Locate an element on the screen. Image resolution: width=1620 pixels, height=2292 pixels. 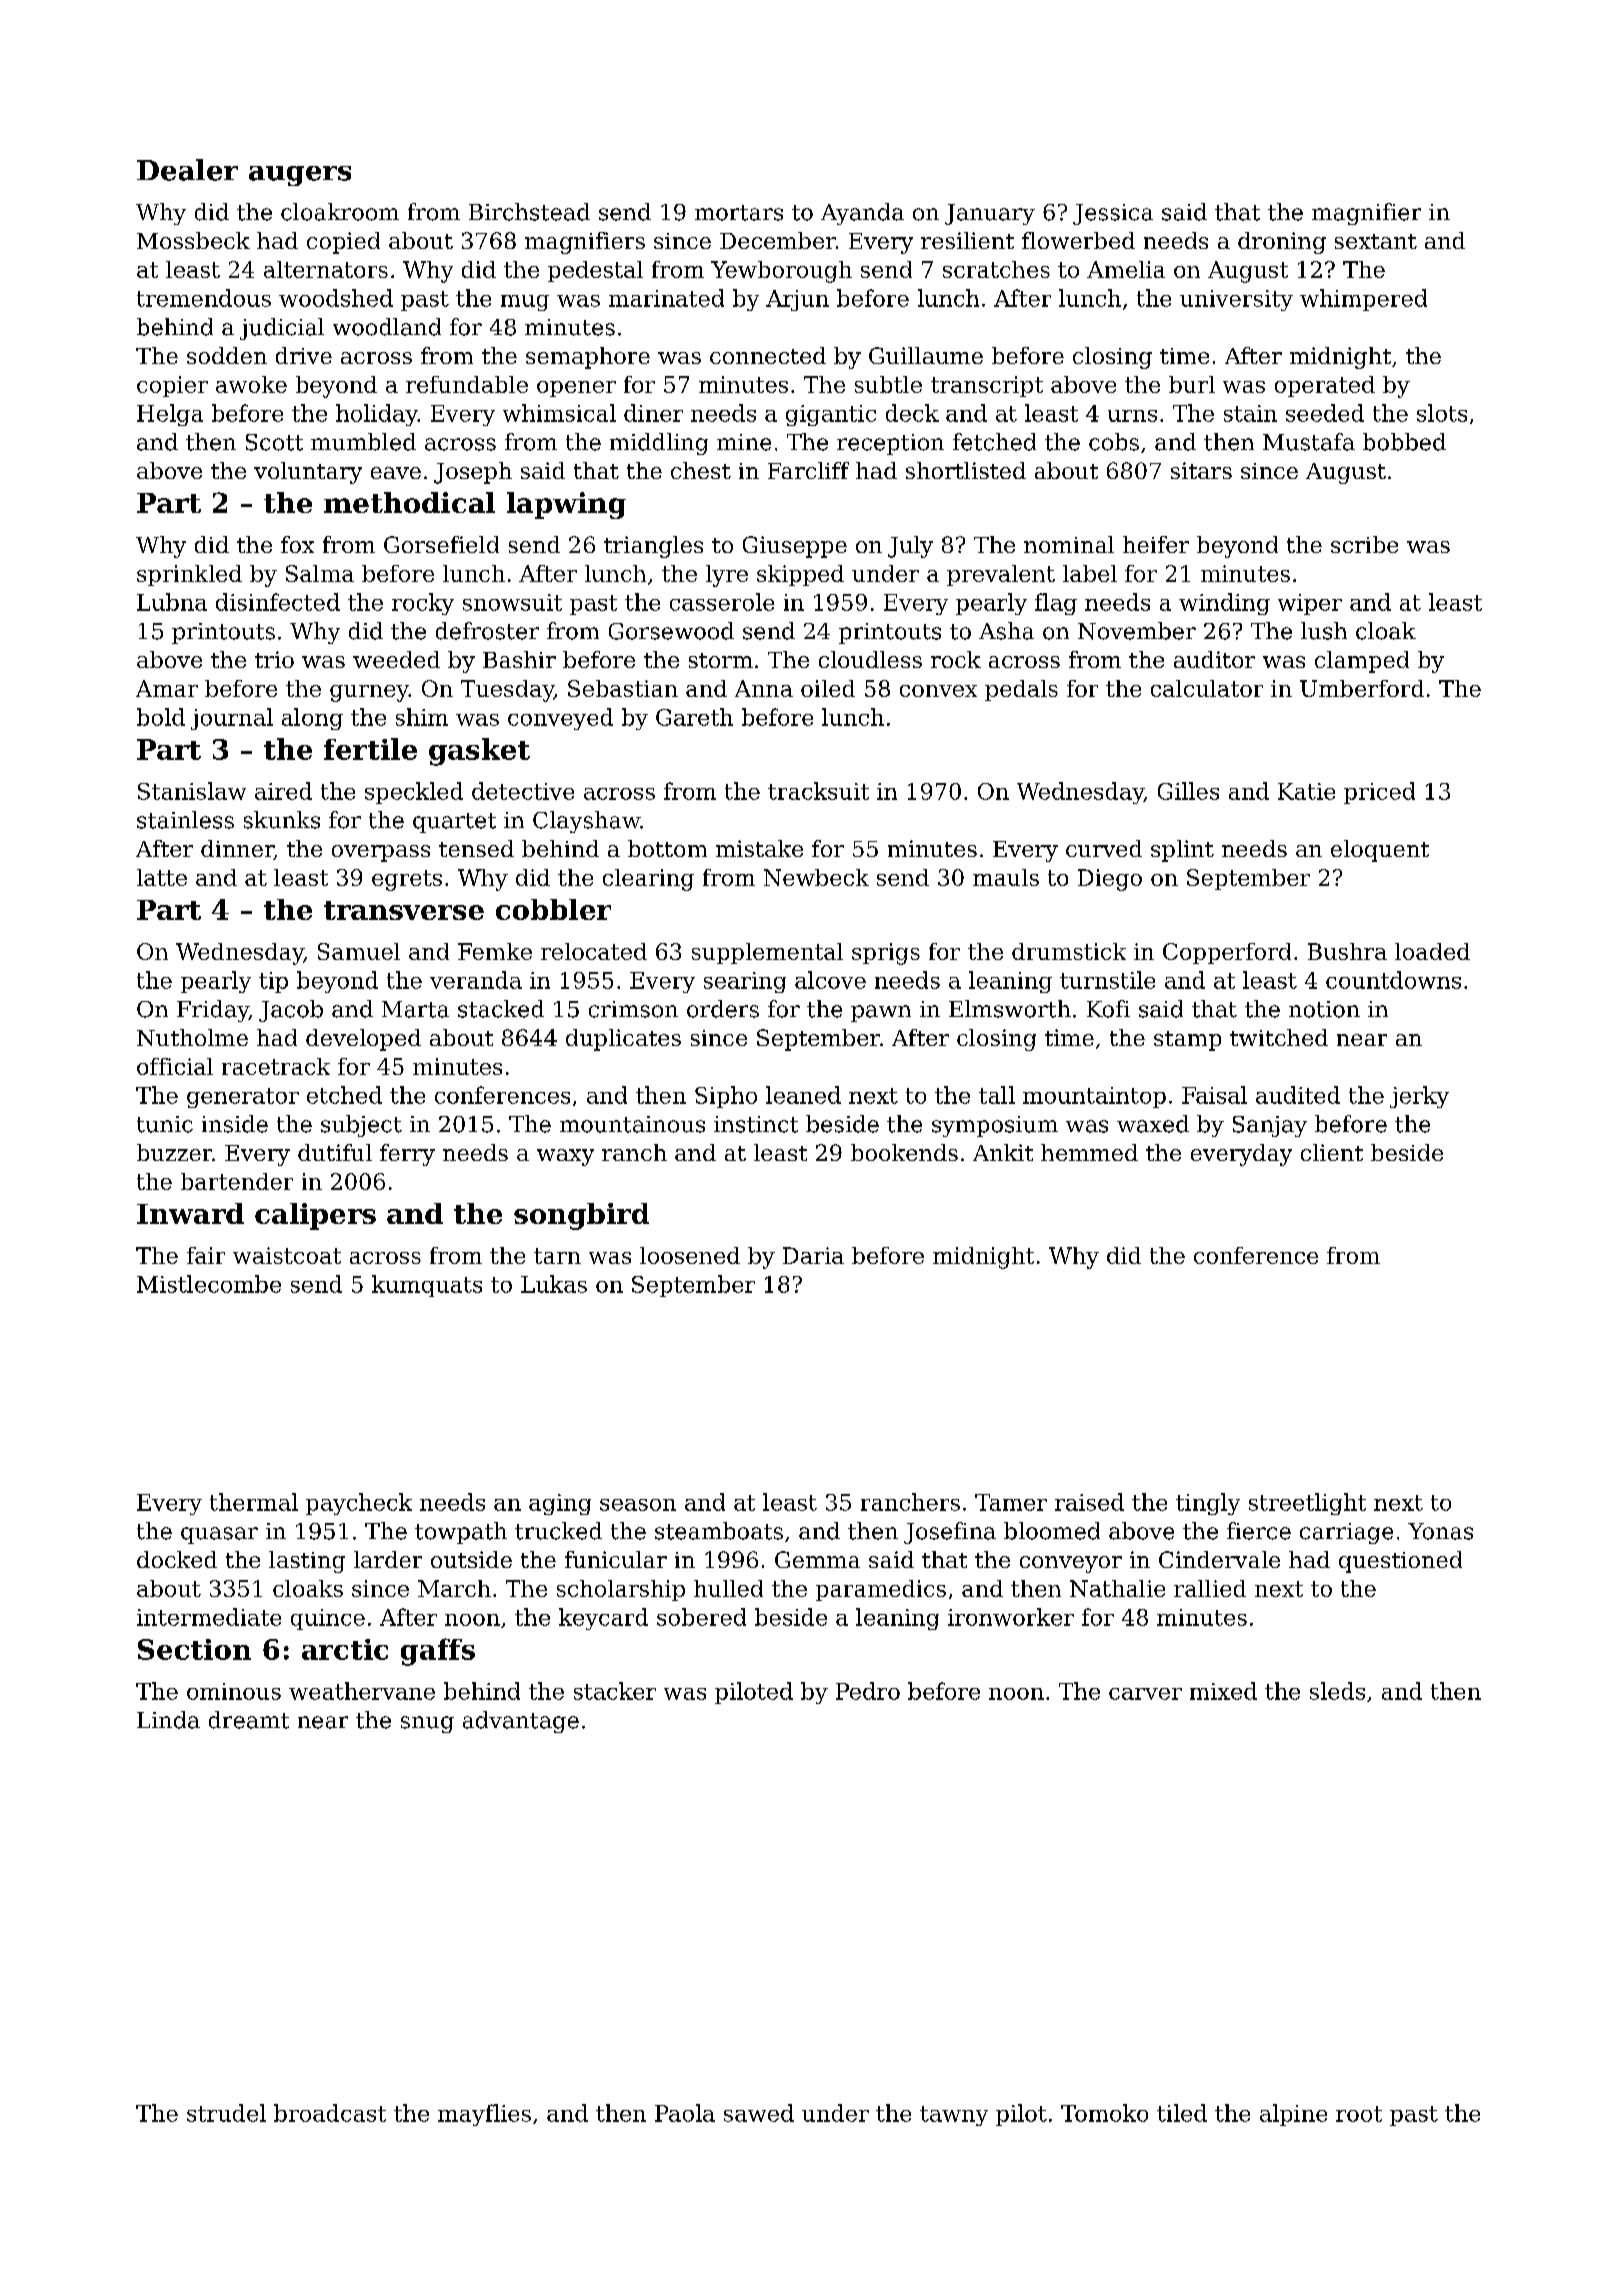
Inward is located at coordinates (190, 1213).
